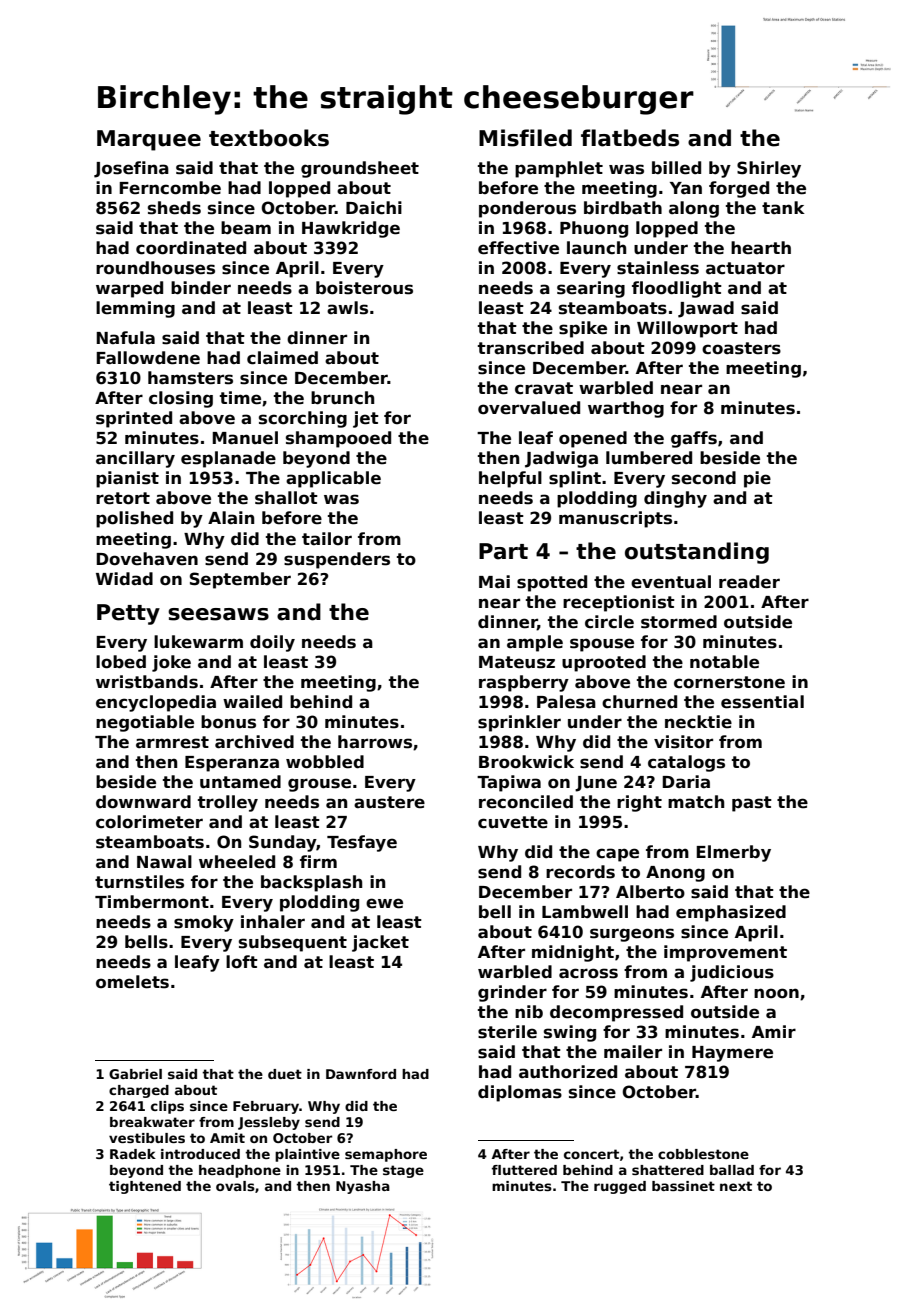  I want to click on churned, so click(639, 702).
